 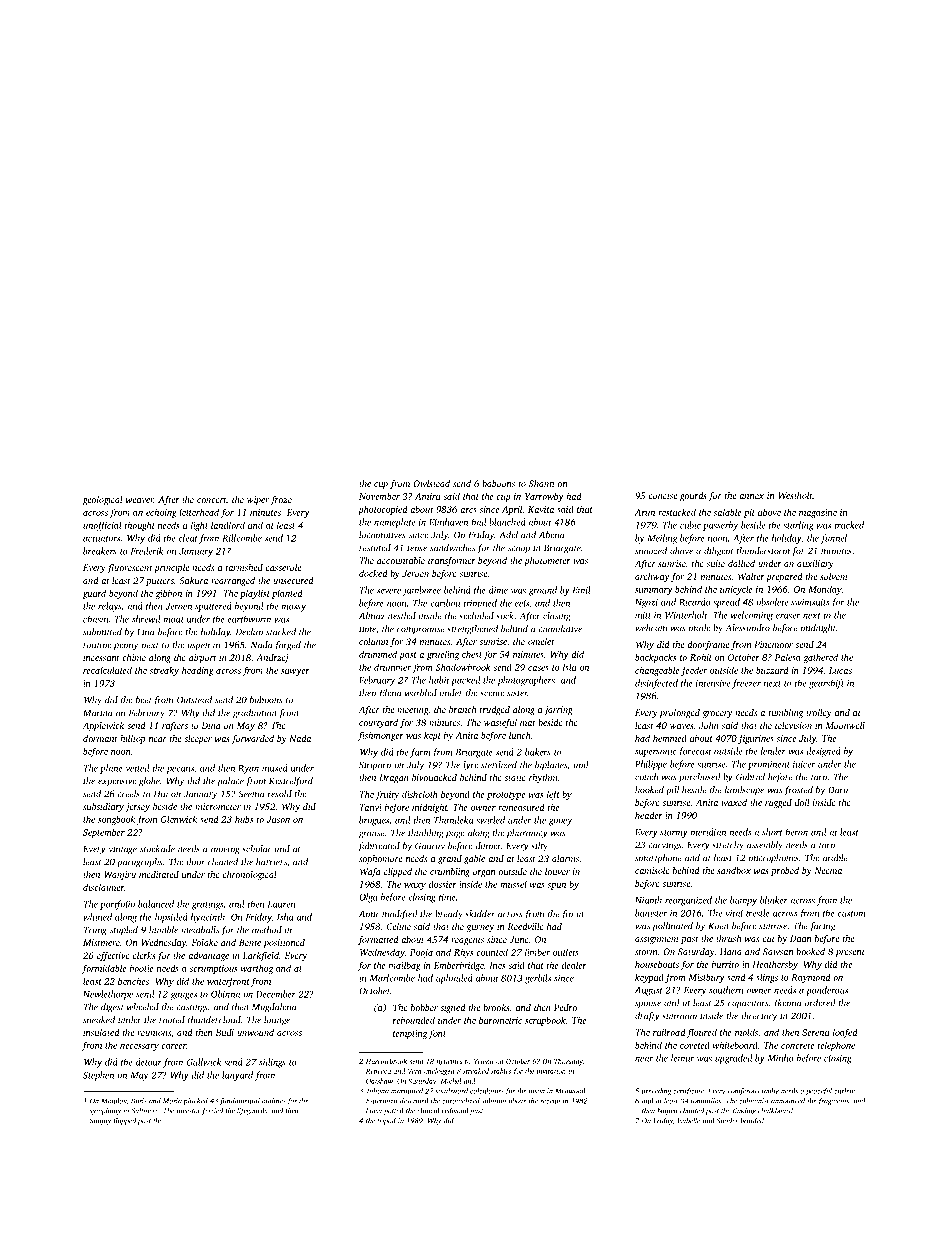 I want to click on photometer, so click(x=547, y=561).
